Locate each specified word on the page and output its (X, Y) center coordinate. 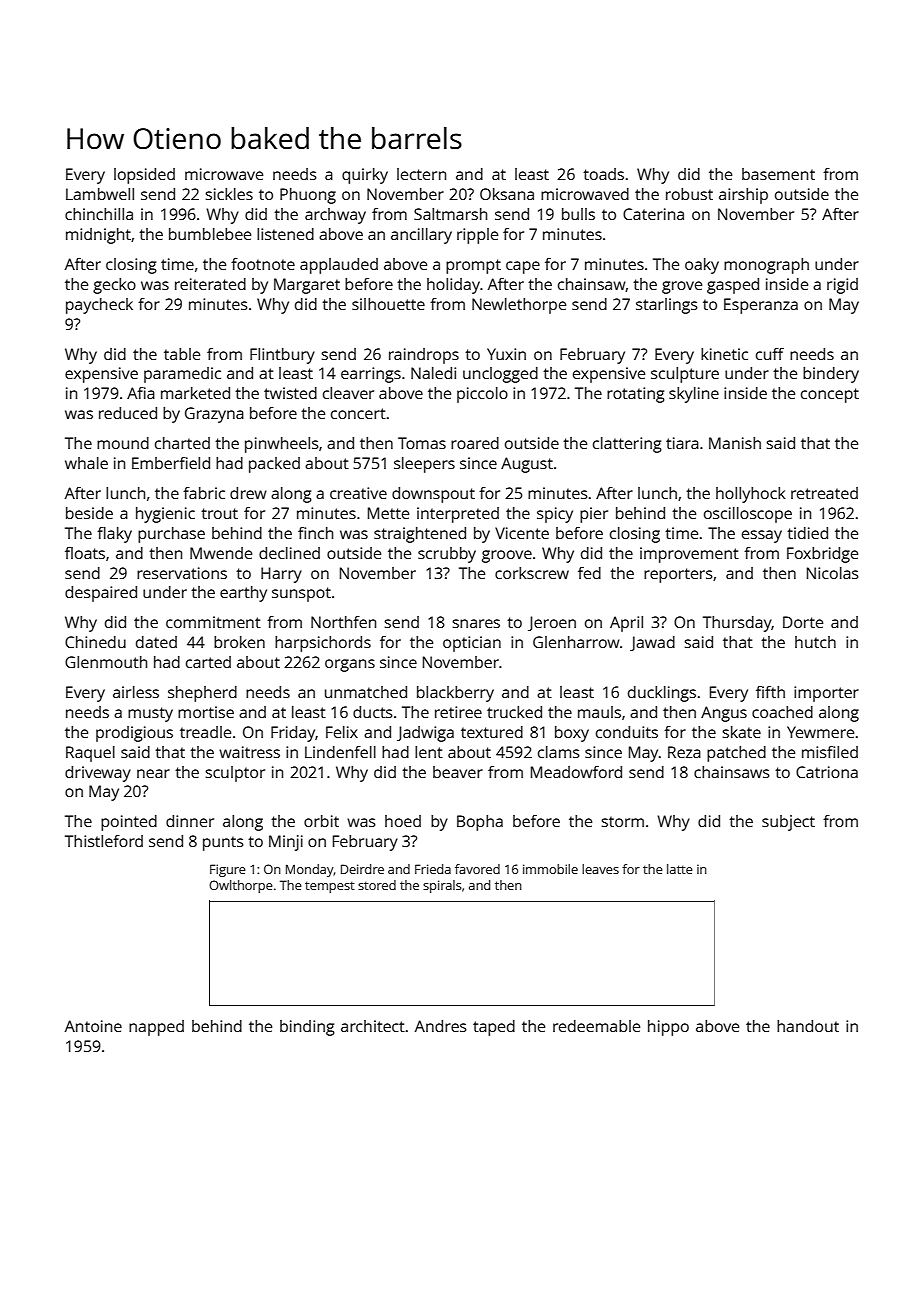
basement (778, 174)
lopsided (144, 176)
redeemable (596, 1026)
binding (307, 1028)
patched (736, 754)
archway (335, 216)
